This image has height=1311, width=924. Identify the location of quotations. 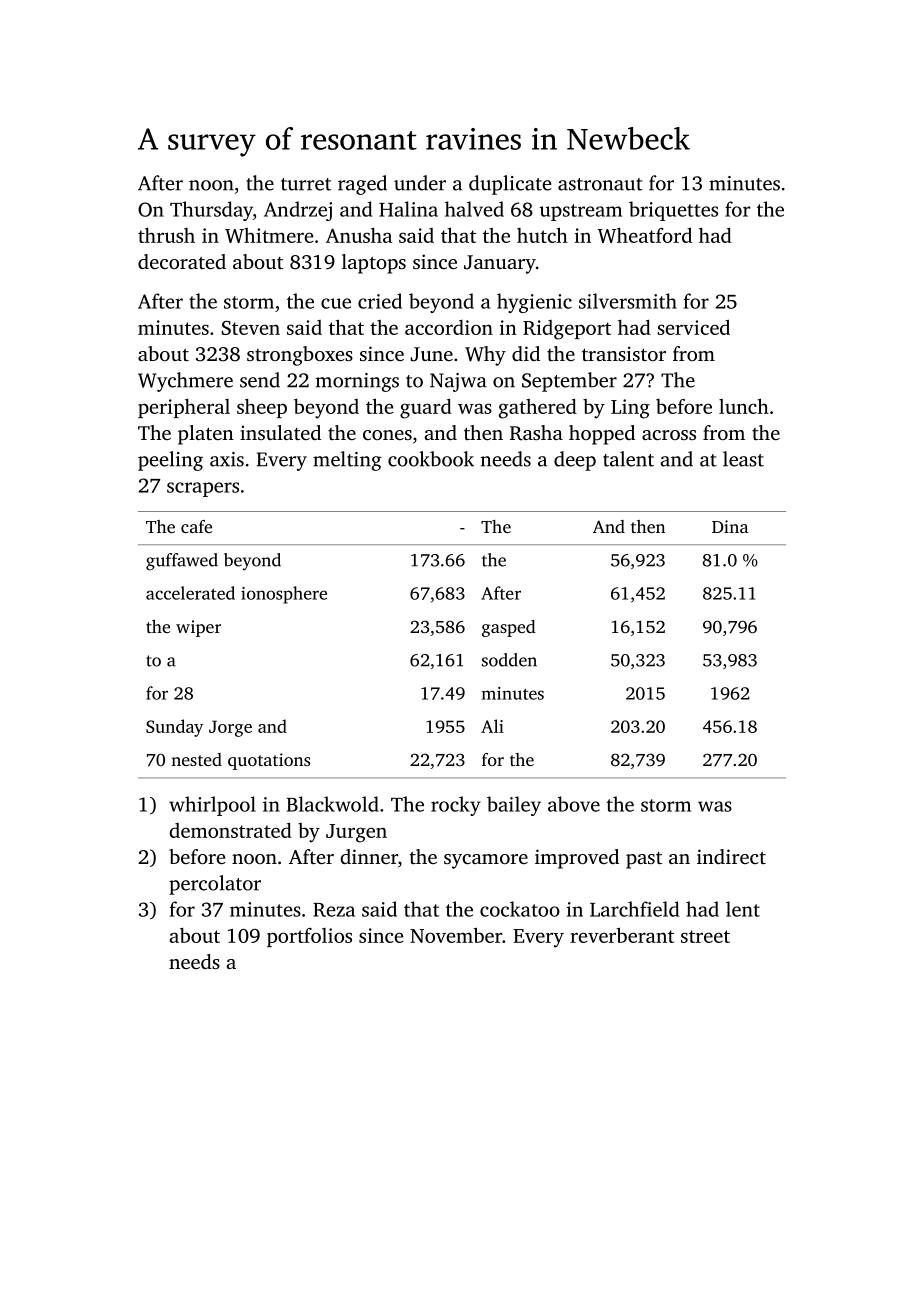
(269, 761).
